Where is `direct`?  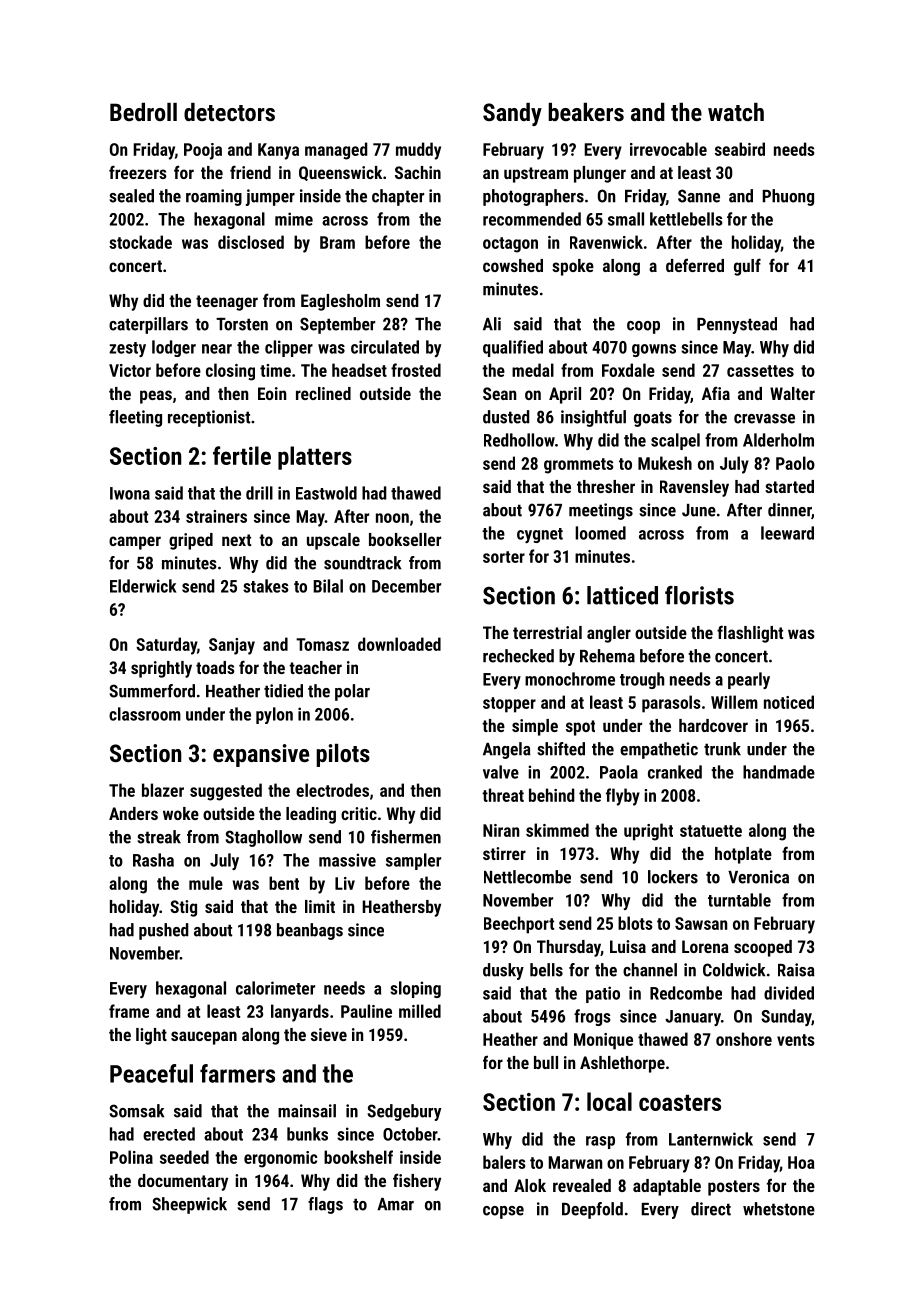
direct is located at coordinates (711, 1209).
